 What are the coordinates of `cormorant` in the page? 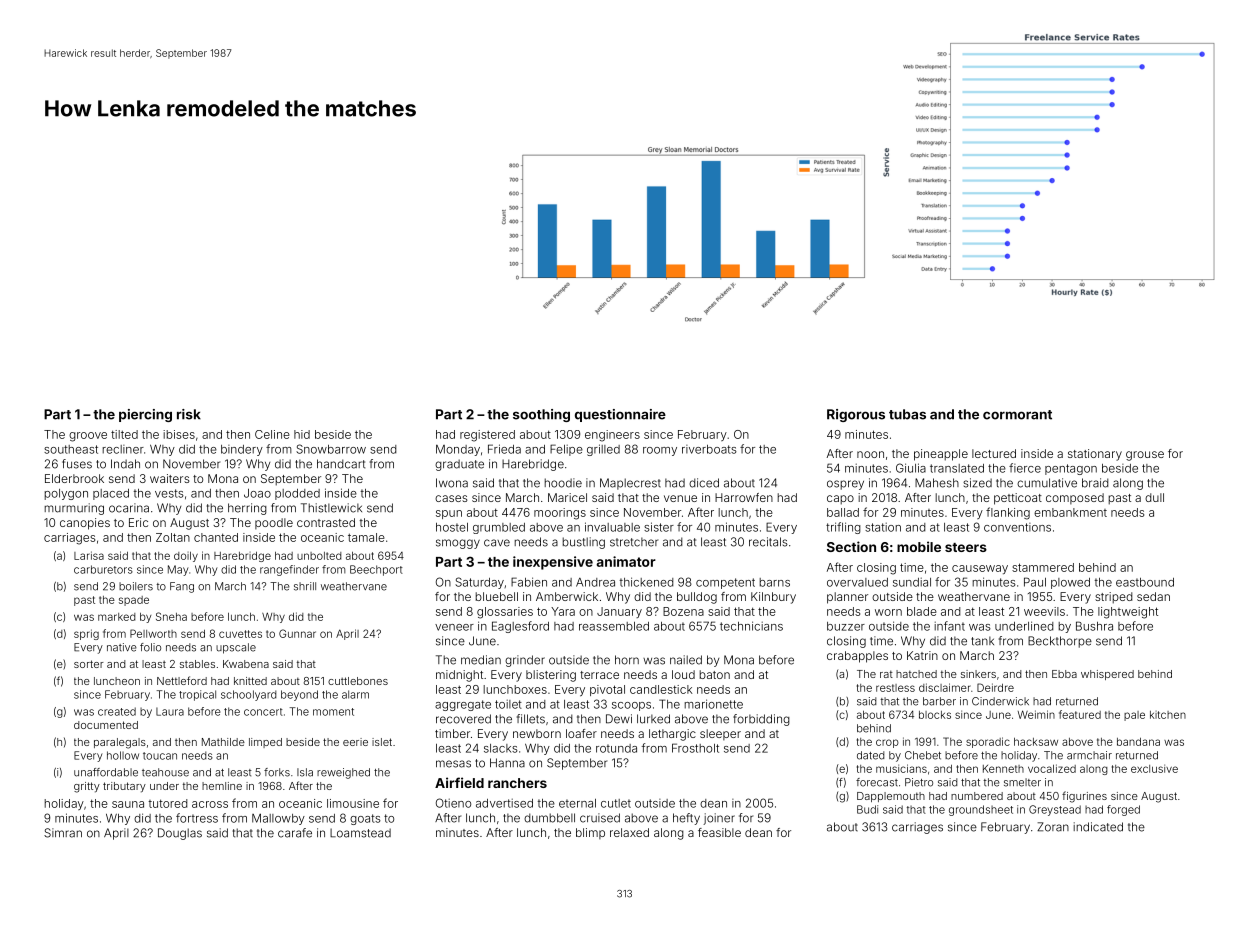 It's located at (1017, 415).
